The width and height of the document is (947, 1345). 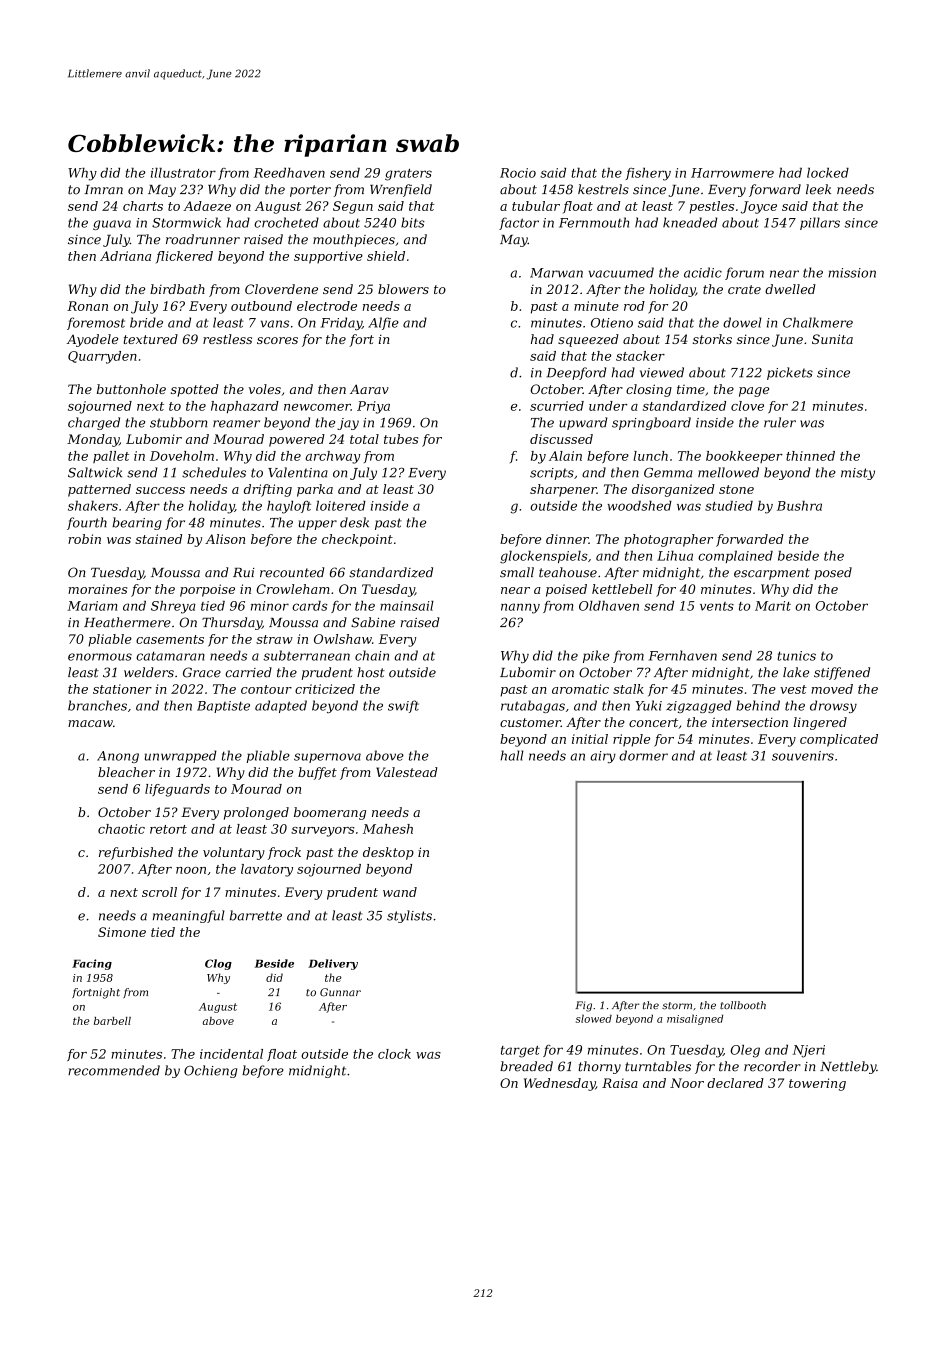 I want to click on Marit, so click(x=773, y=606).
